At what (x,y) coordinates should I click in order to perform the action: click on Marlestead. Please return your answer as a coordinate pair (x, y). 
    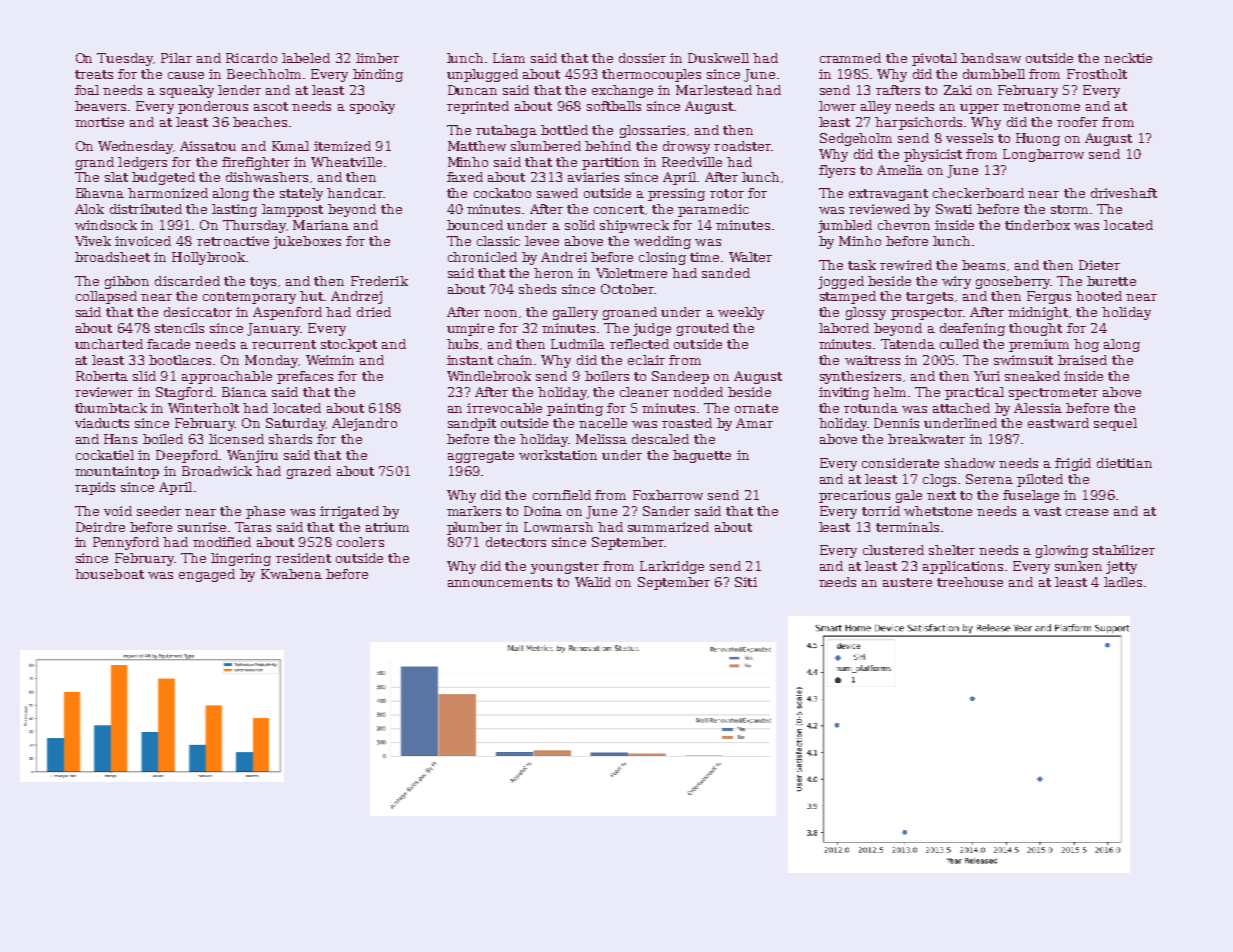
    Looking at the image, I should click on (714, 90).
